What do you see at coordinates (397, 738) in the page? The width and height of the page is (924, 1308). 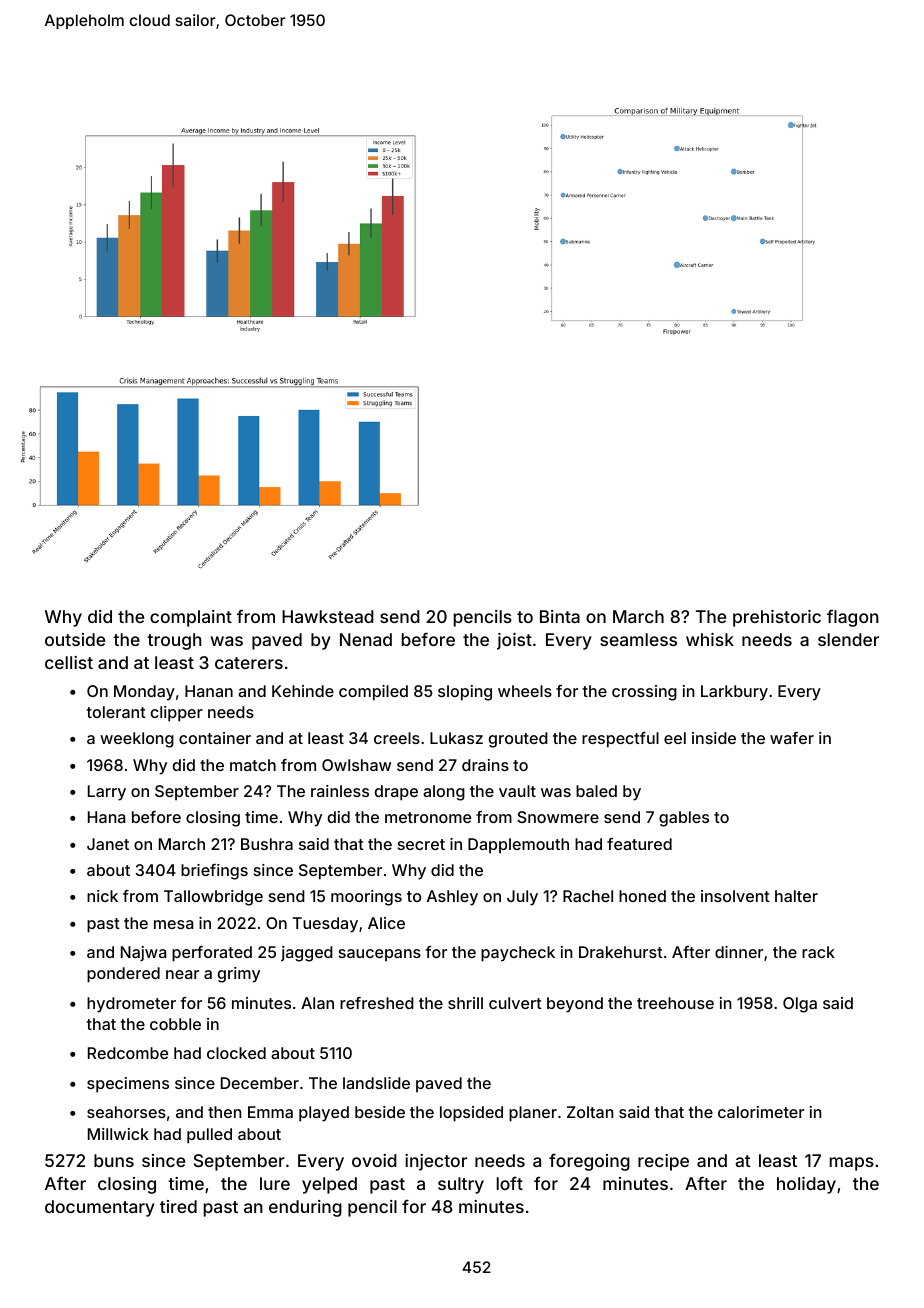 I see `creels` at bounding box center [397, 738].
